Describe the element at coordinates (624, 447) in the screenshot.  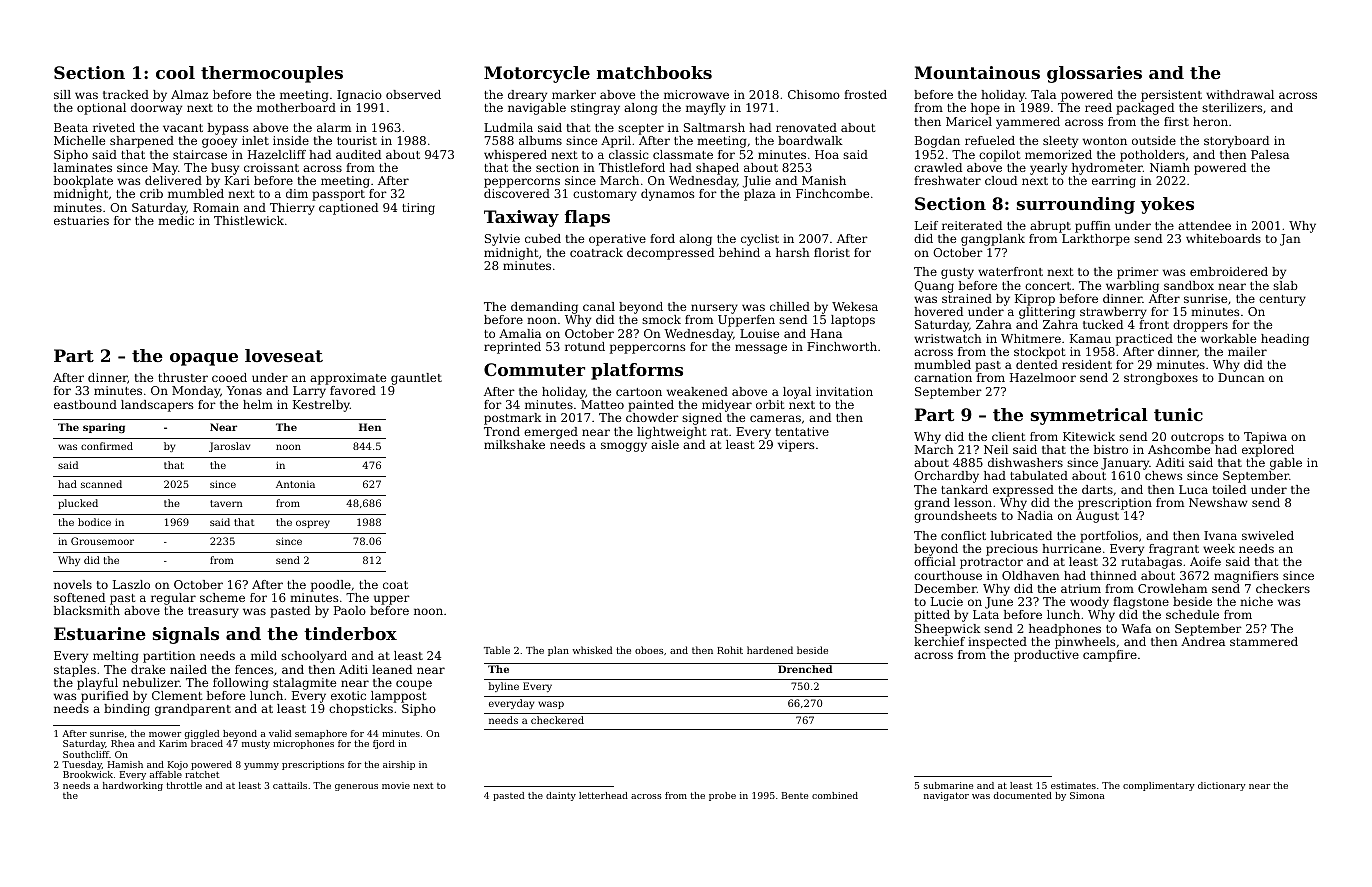
I see `smoggy` at that location.
